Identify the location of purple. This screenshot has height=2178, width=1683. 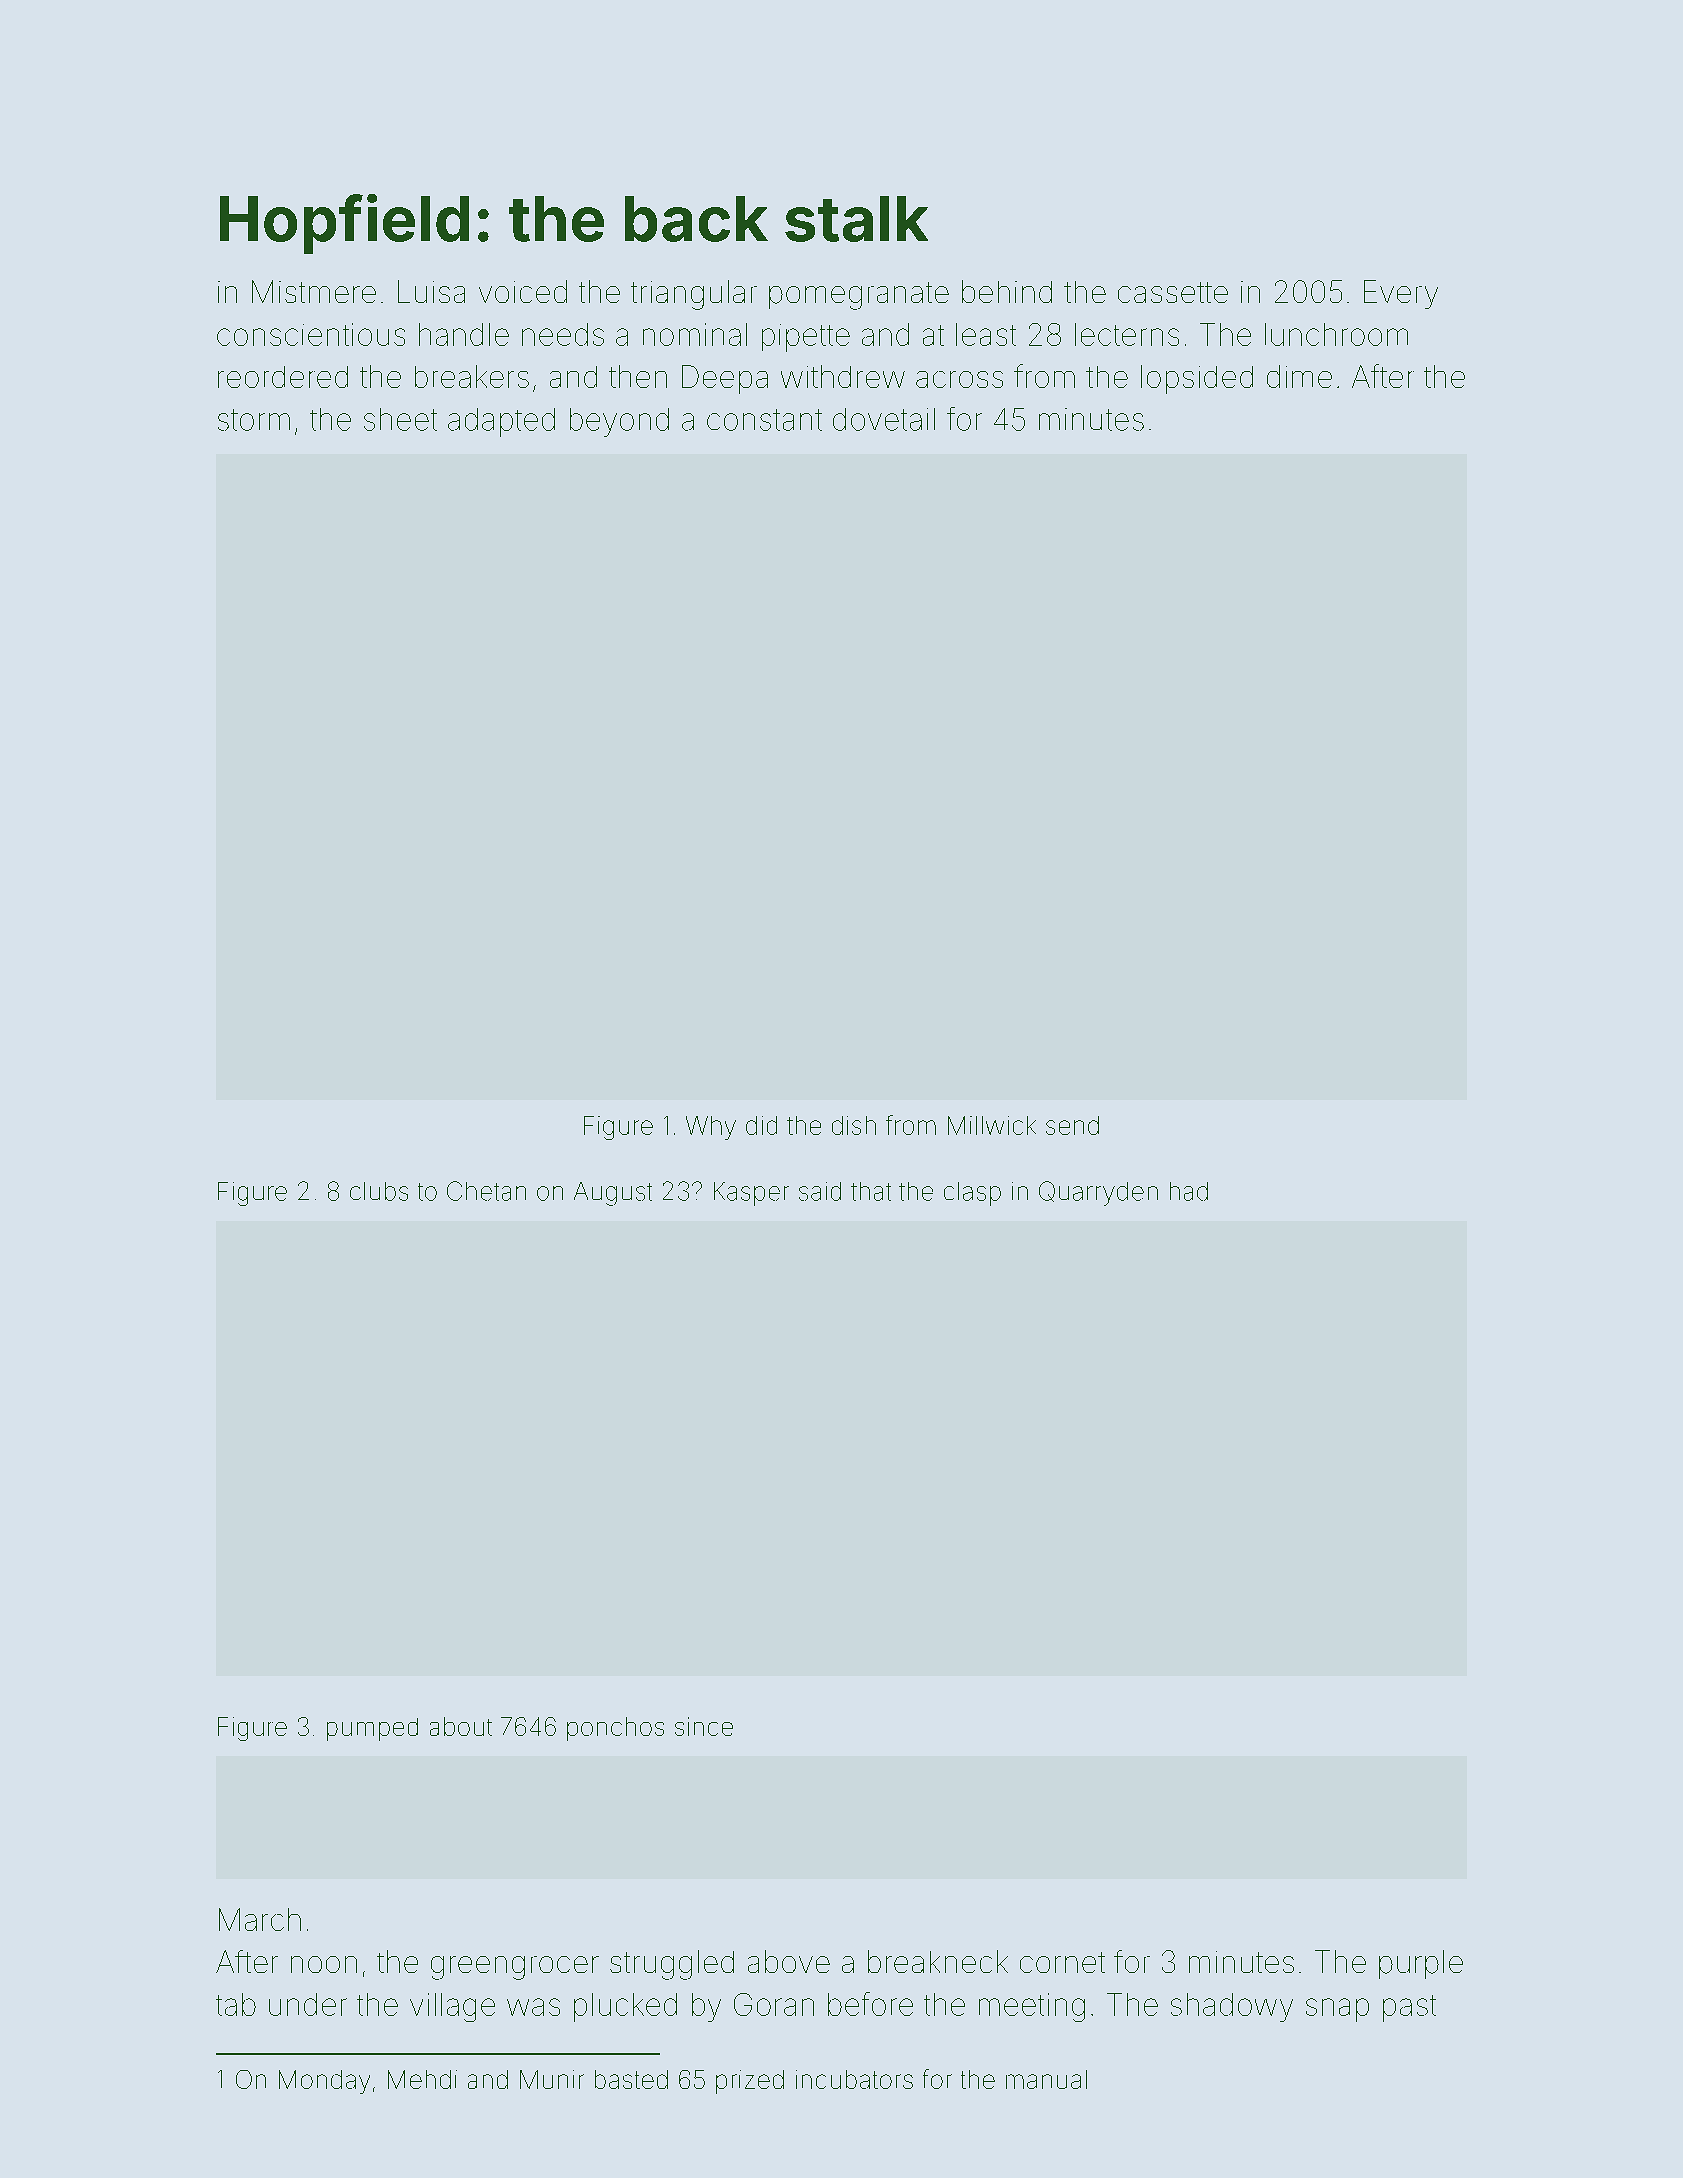
(1421, 1964).
